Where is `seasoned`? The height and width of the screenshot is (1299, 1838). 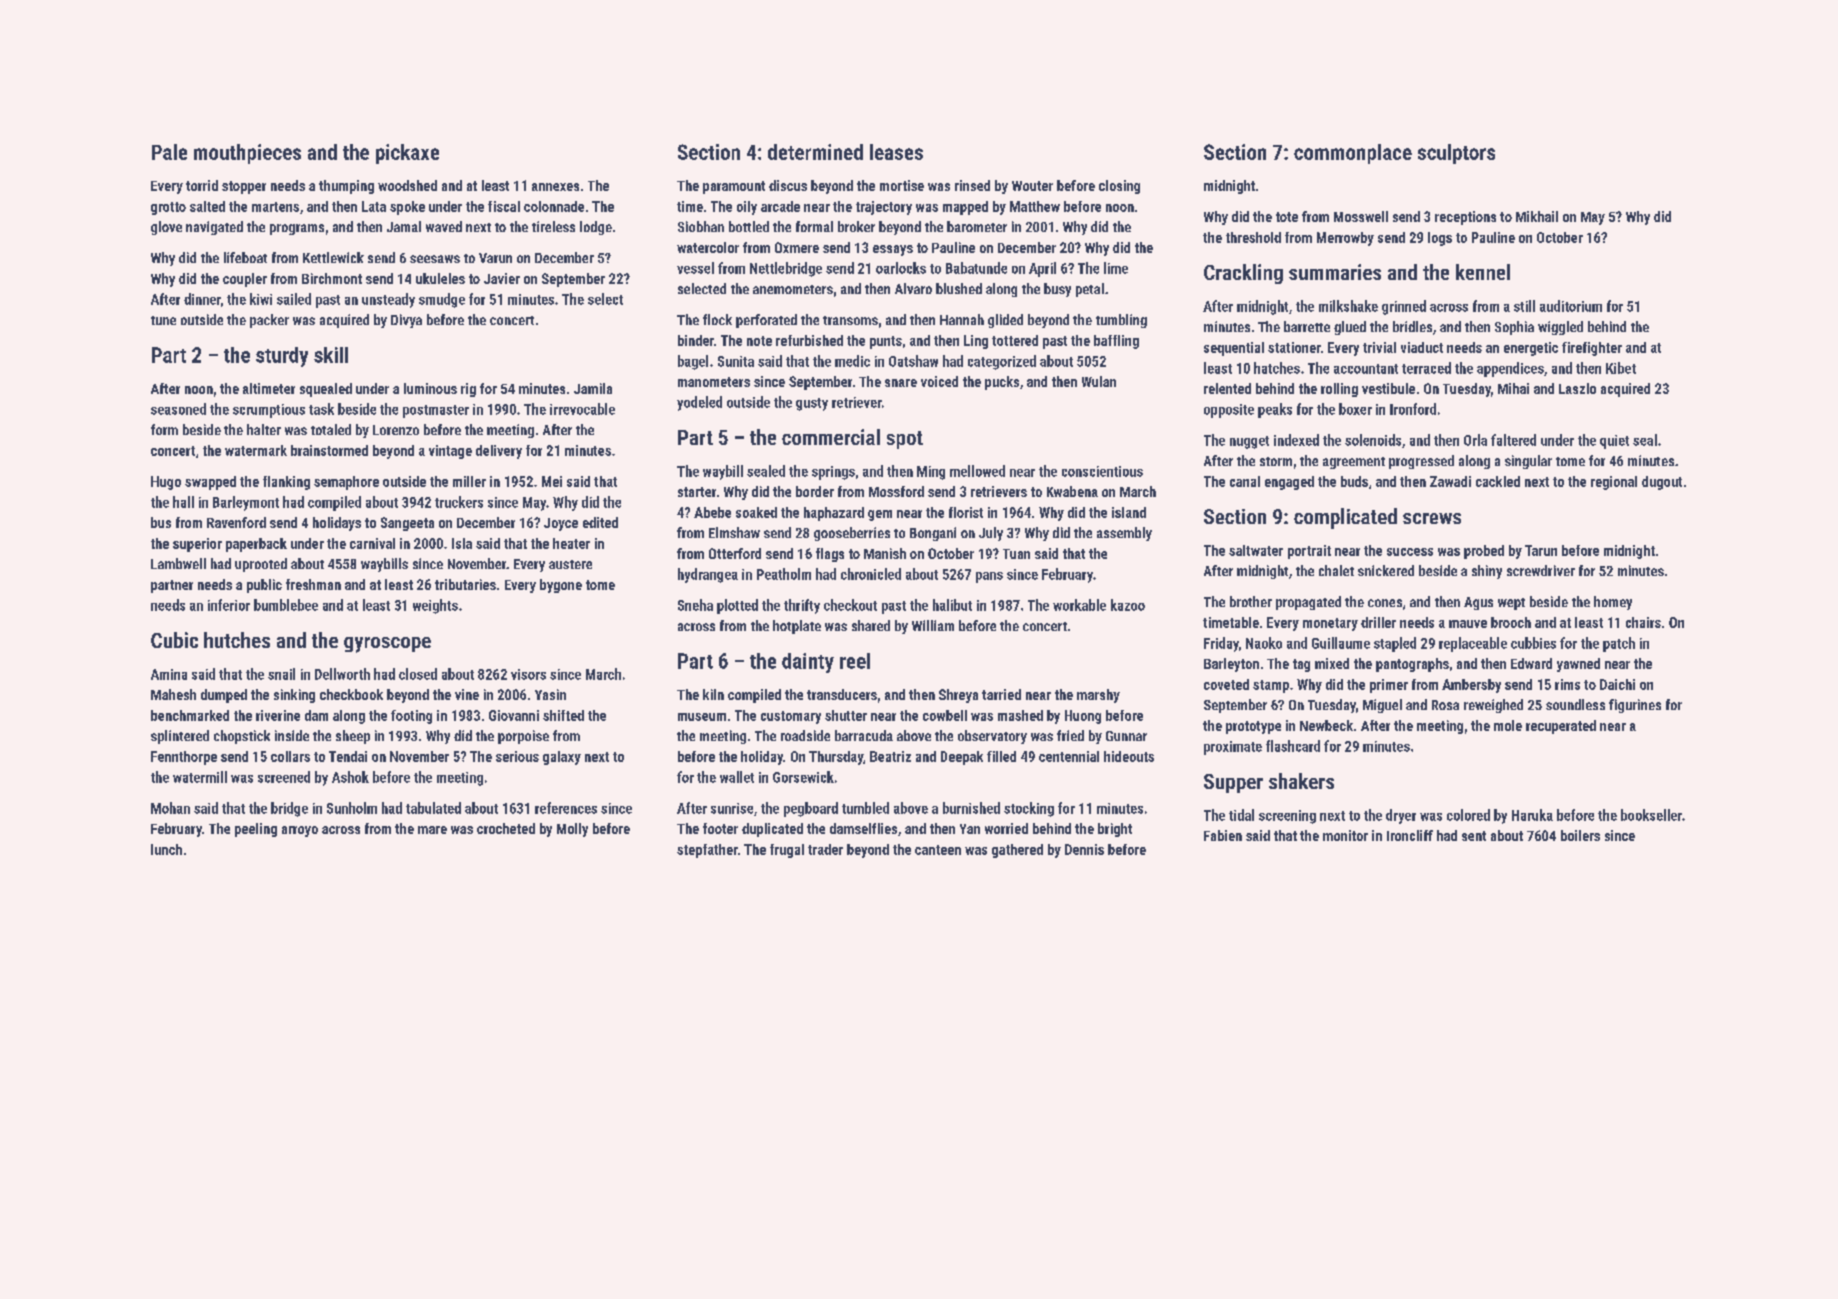
seasoned is located at coordinates (178, 409).
